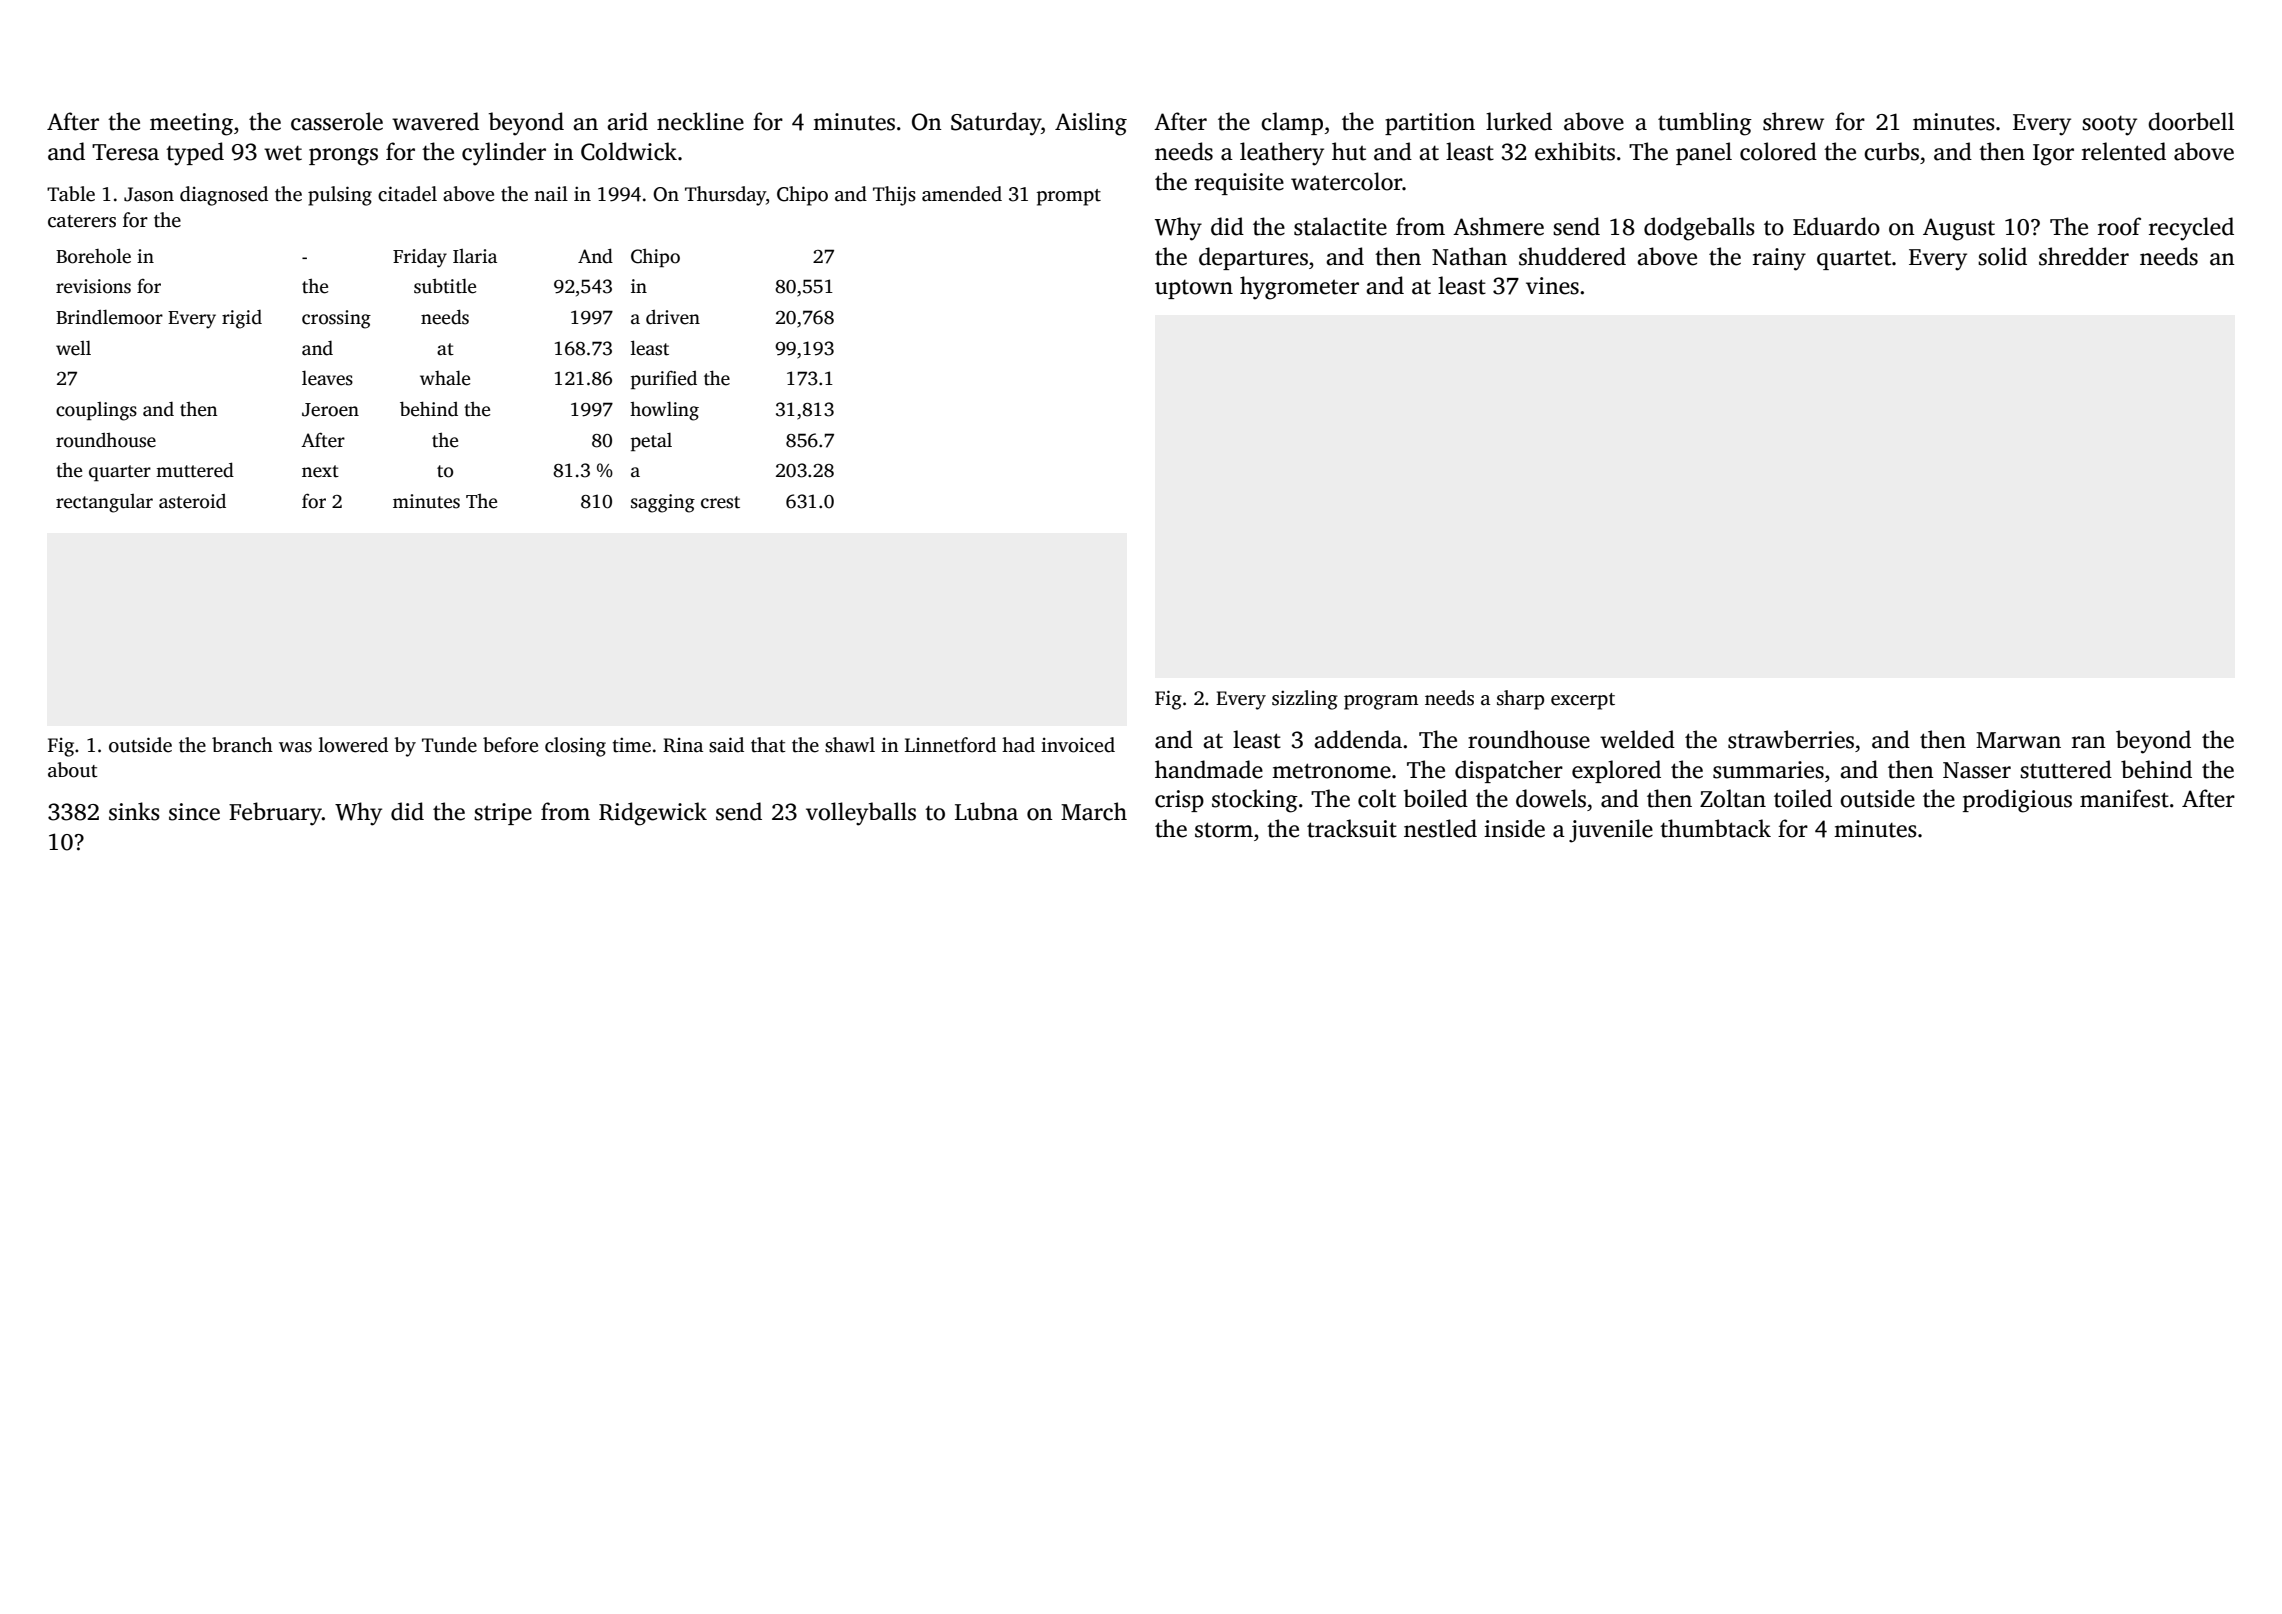 Image resolution: width=2282 pixels, height=1614 pixels. Describe the element at coordinates (1282, 154) in the screenshot. I see `leathery` at that location.
